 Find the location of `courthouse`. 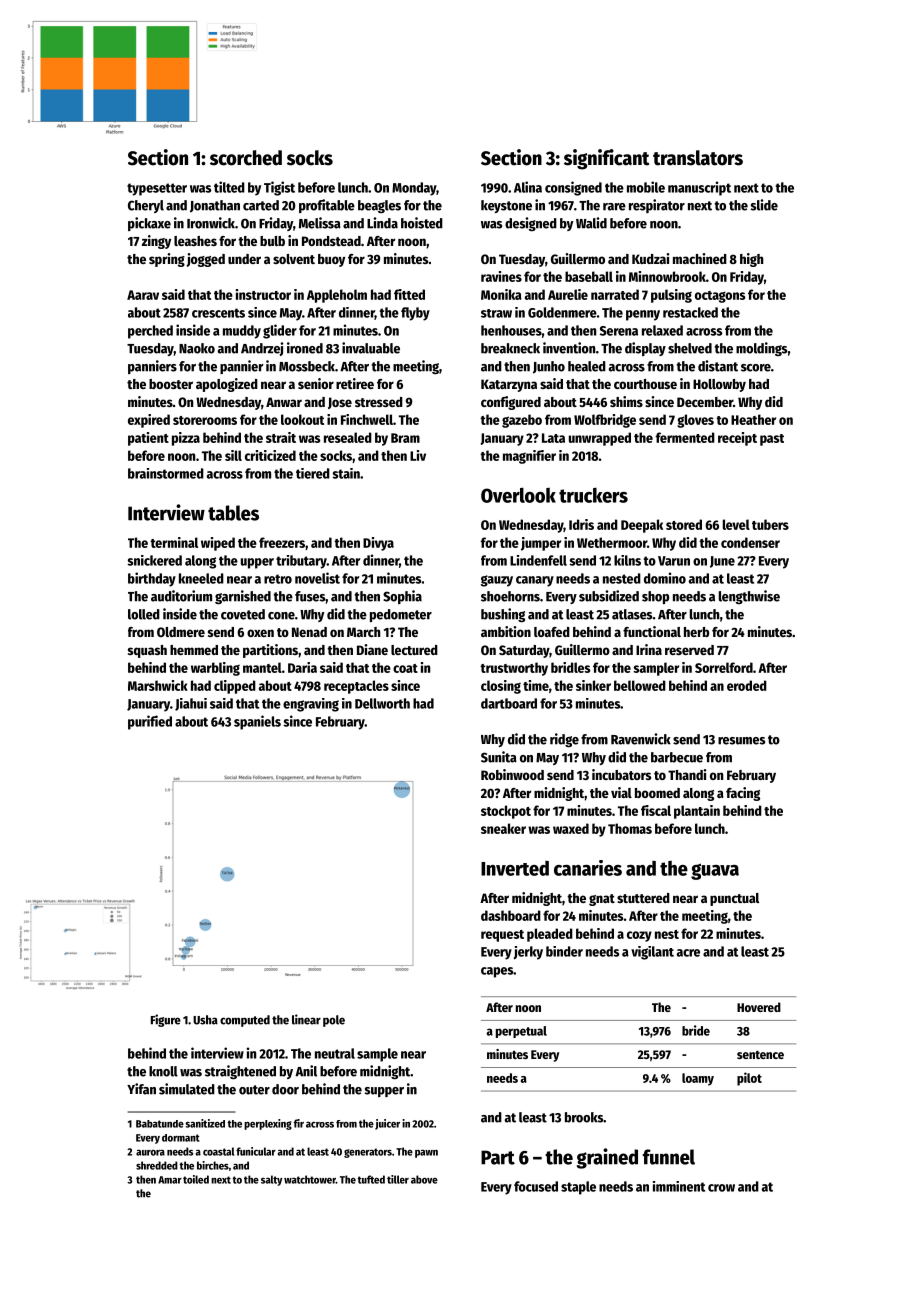

courthouse is located at coordinates (645, 384).
